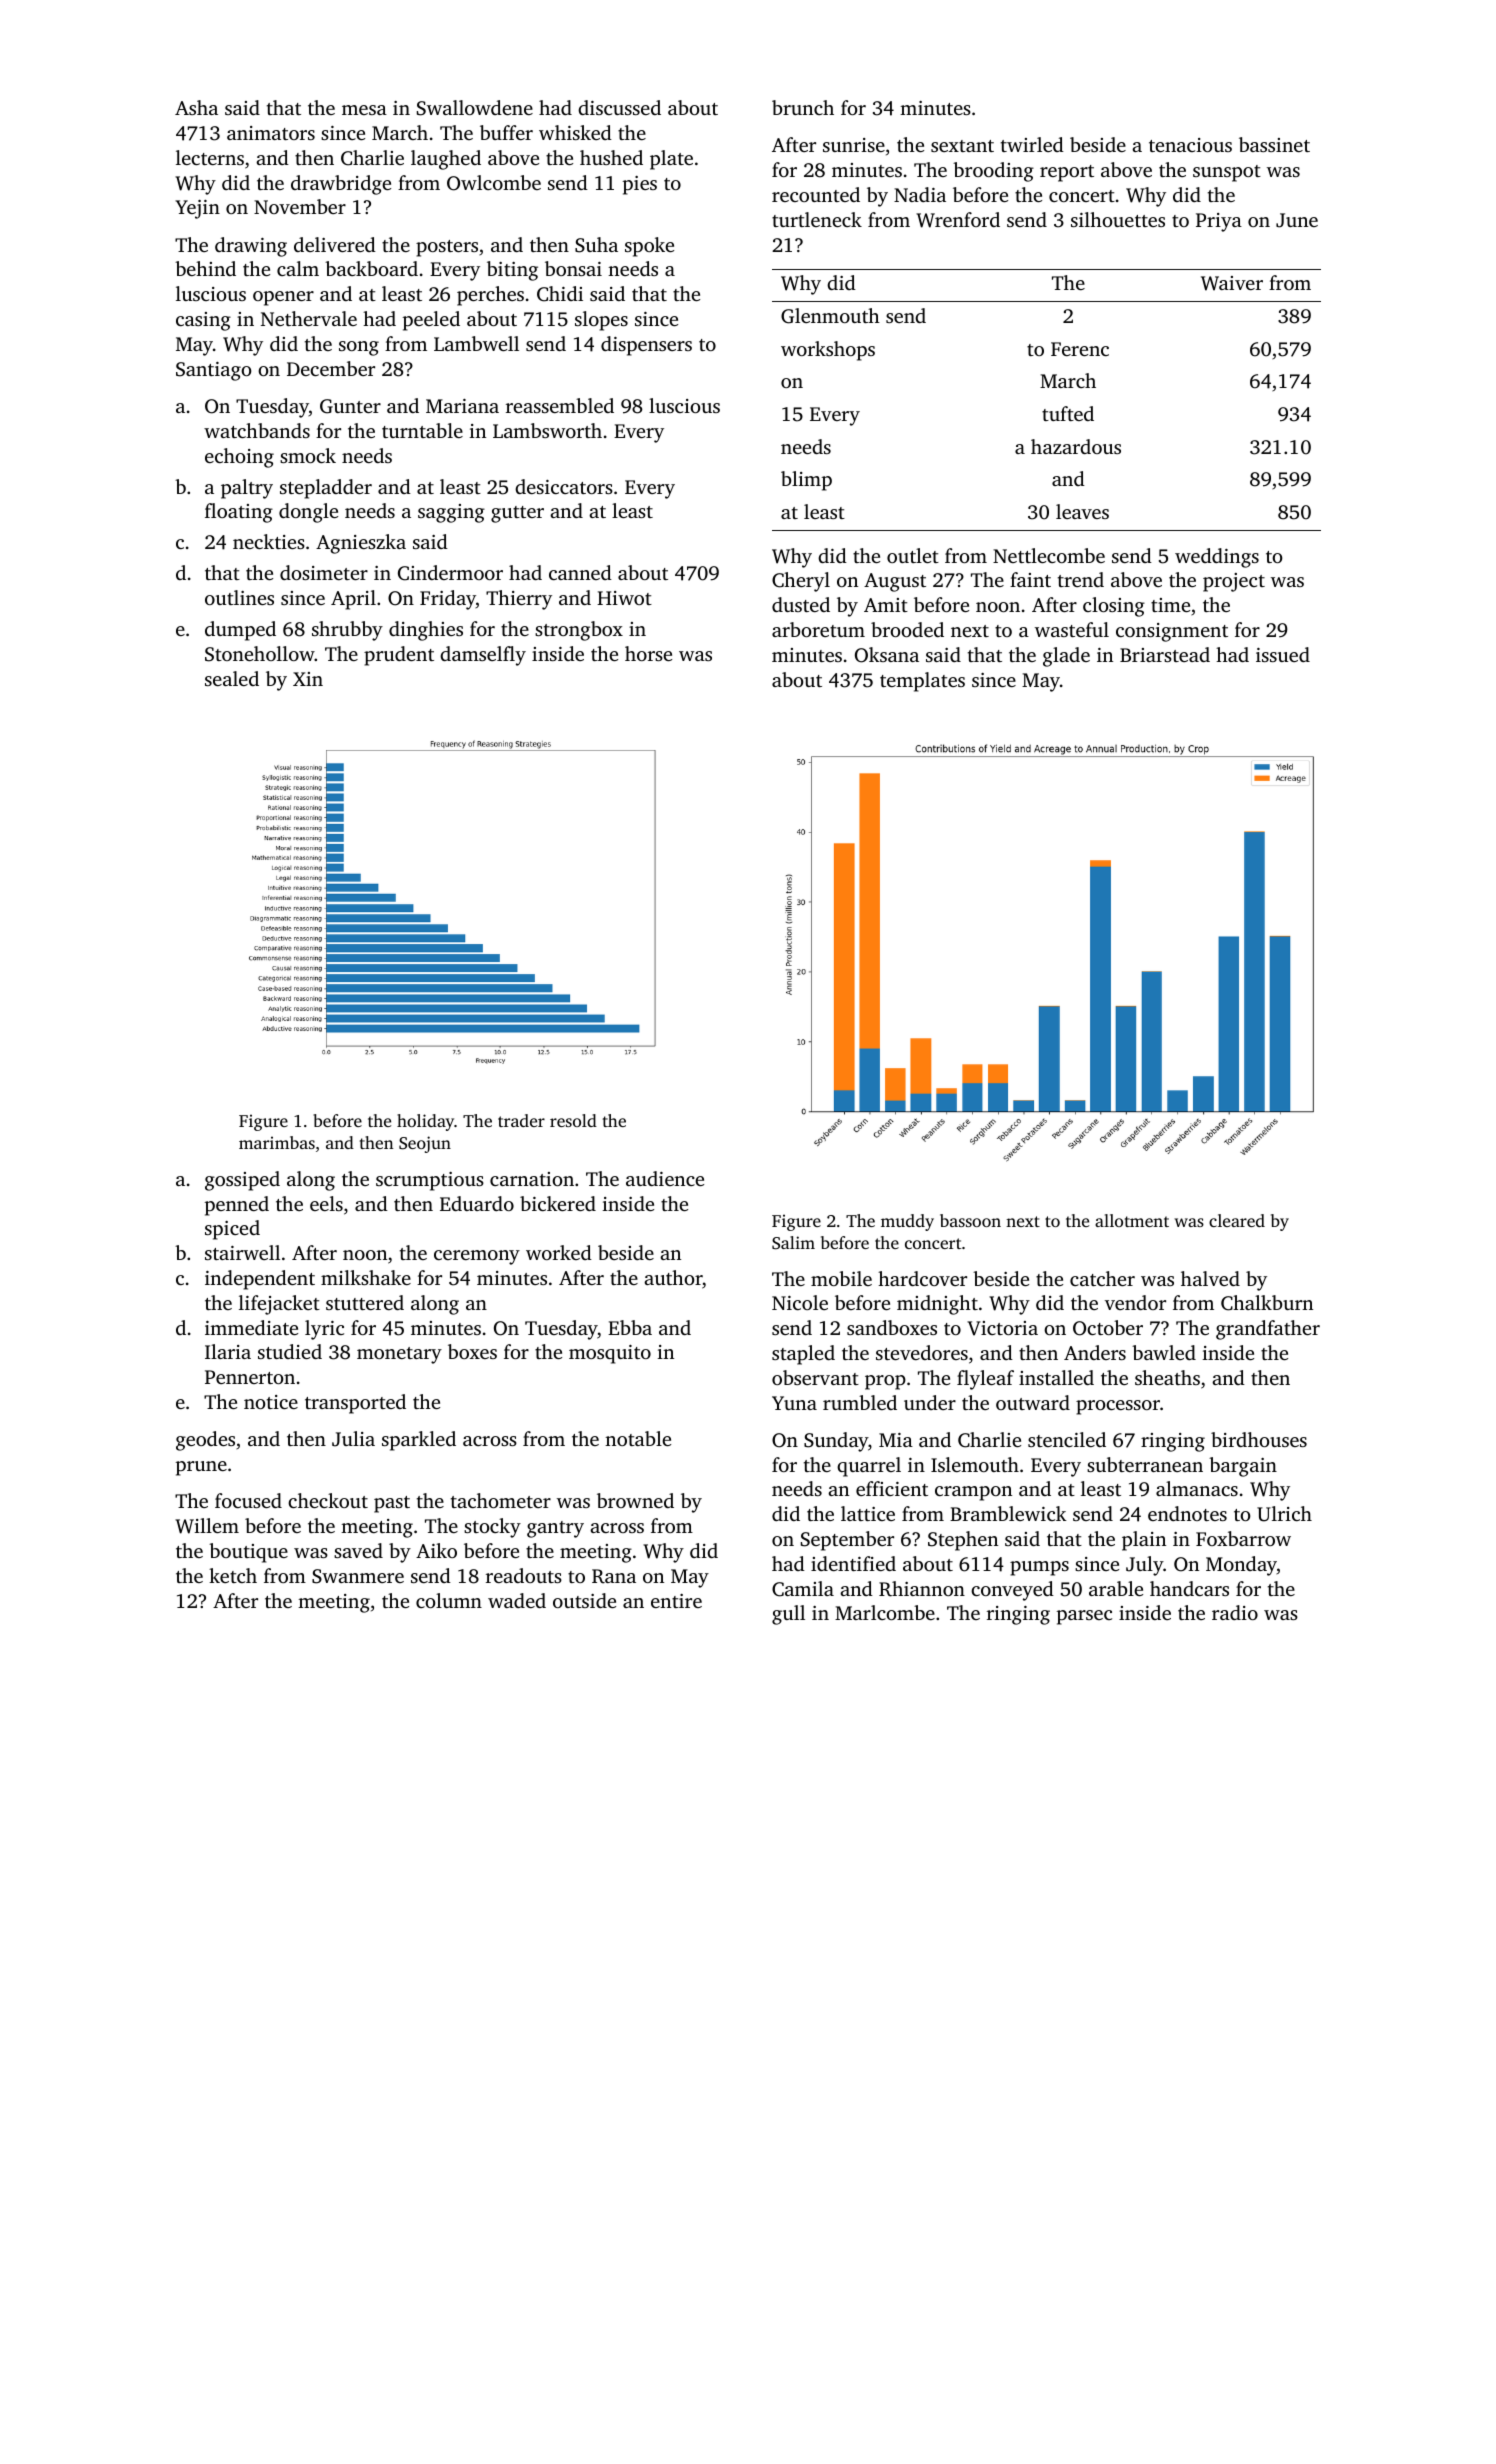 This screenshot has width=1496, height=2464. What do you see at coordinates (1080, 349) in the screenshot?
I see `Ferenc` at bounding box center [1080, 349].
